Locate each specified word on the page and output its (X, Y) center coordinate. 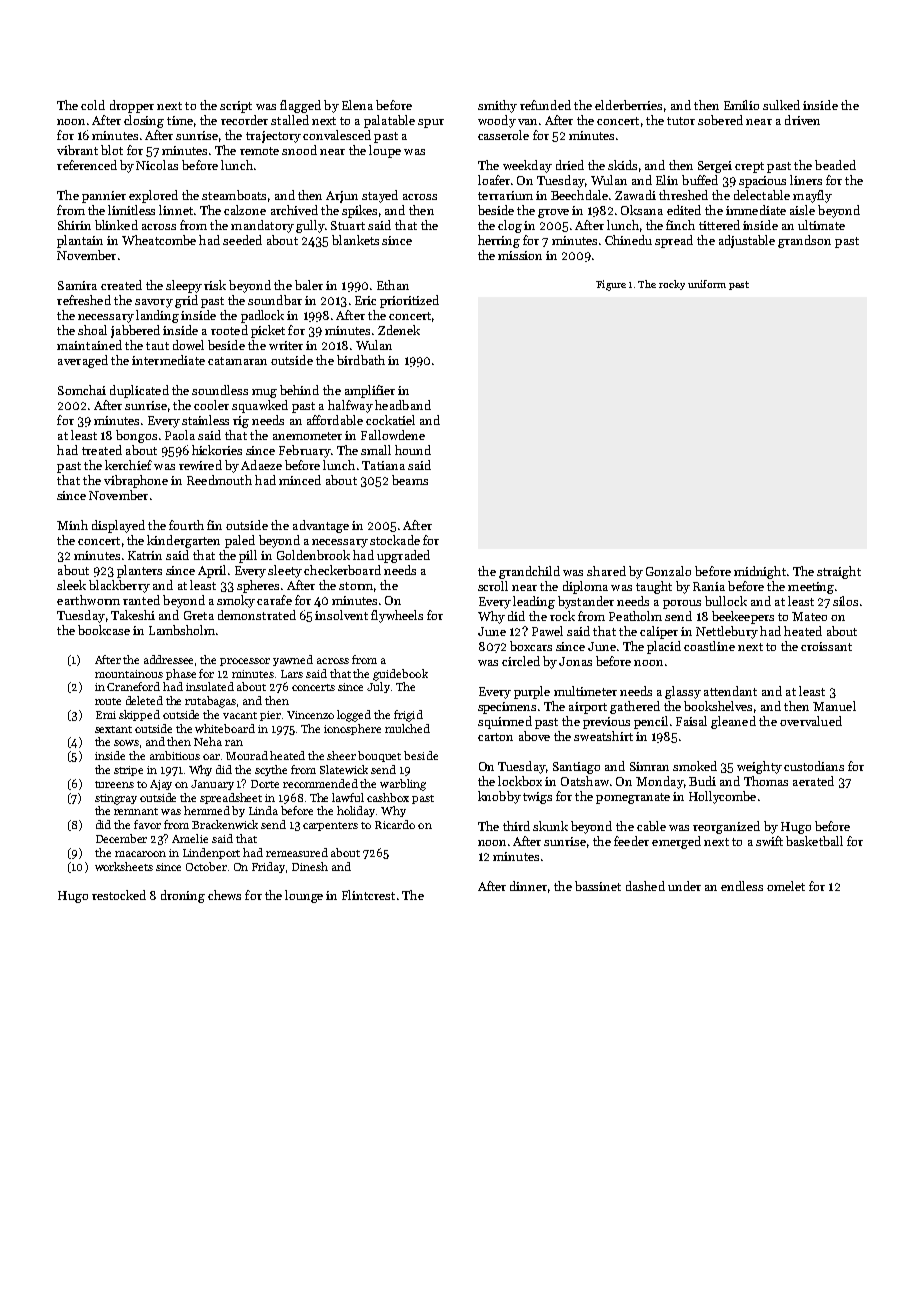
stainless (205, 420)
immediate (756, 210)
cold (93, 105)
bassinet (598, 886)
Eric (365, 300)
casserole (503, 135)
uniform (707, 284)
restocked (119, 895)
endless (742, 886)
